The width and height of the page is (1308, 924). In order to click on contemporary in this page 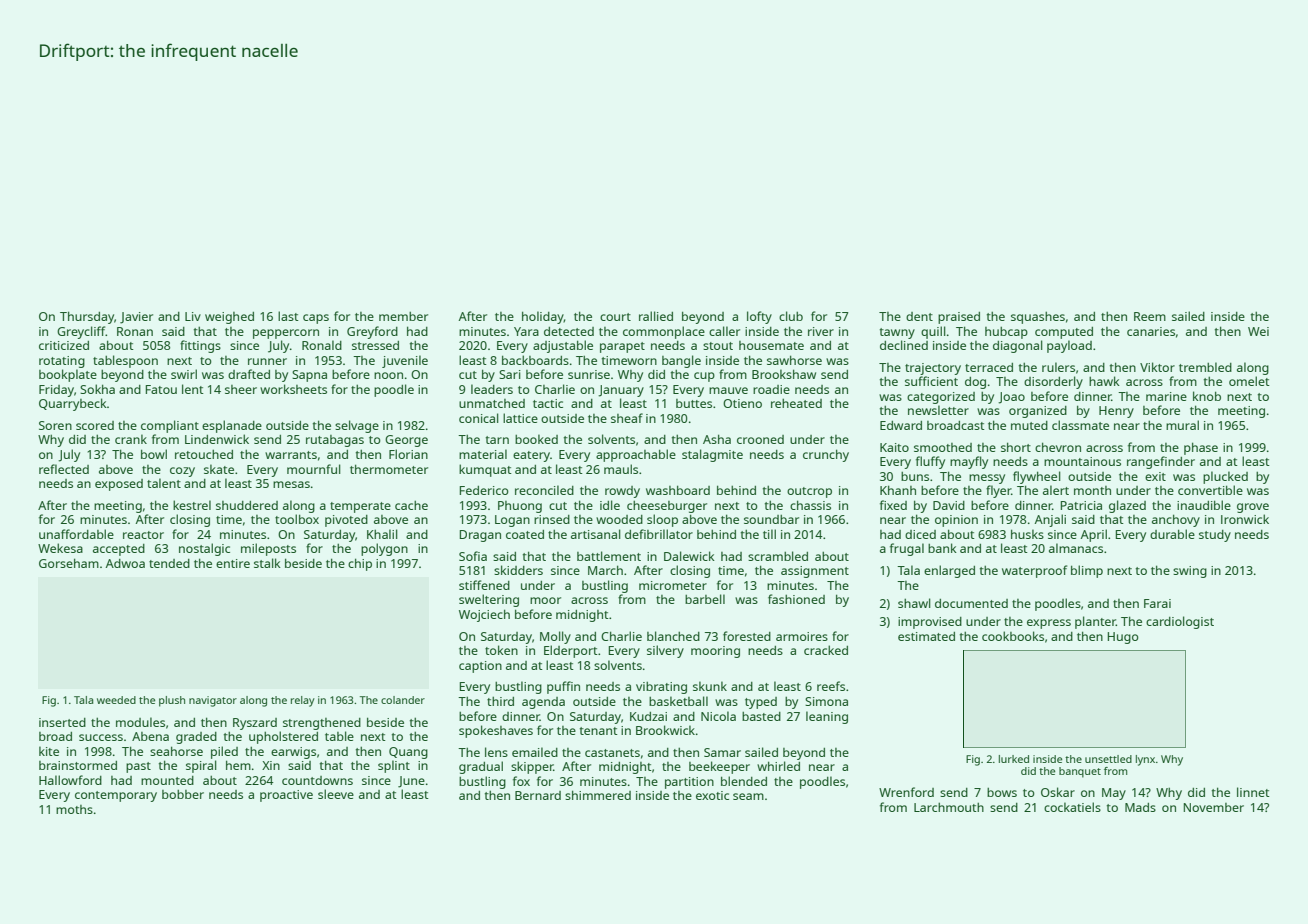, I will do `click(116, 796)`.
